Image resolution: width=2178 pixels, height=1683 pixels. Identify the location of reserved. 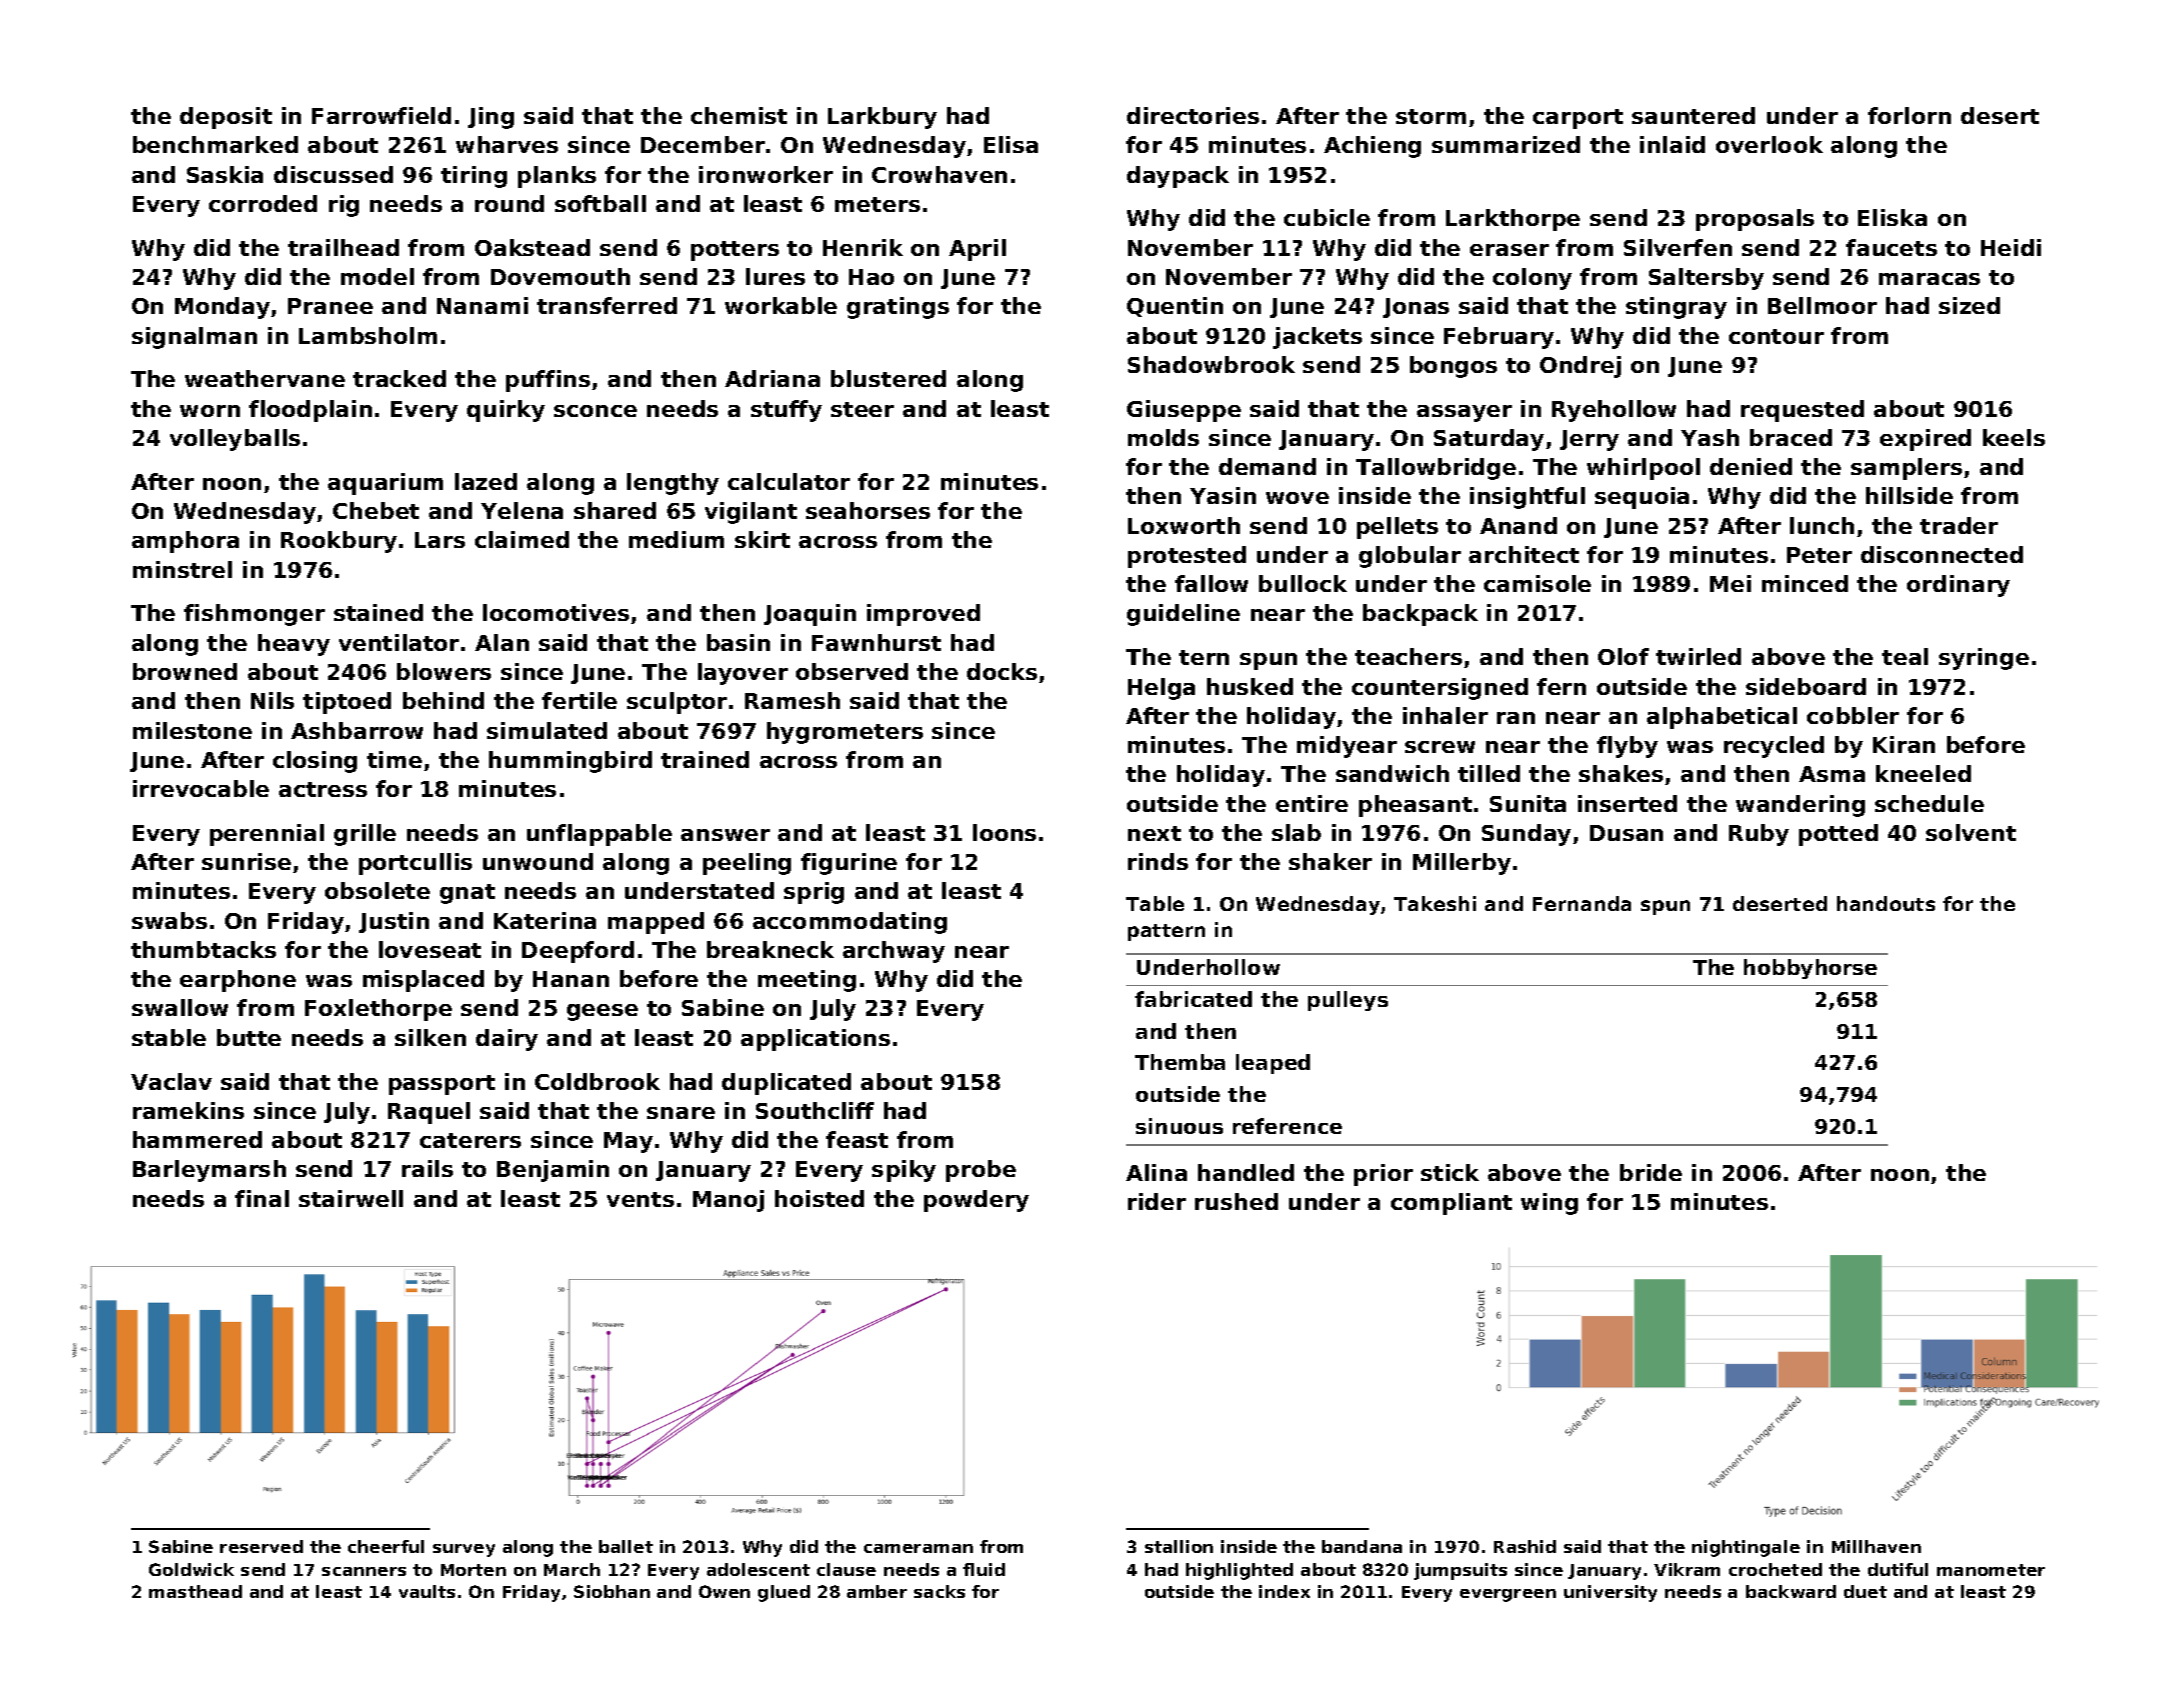
(261, 1546).
